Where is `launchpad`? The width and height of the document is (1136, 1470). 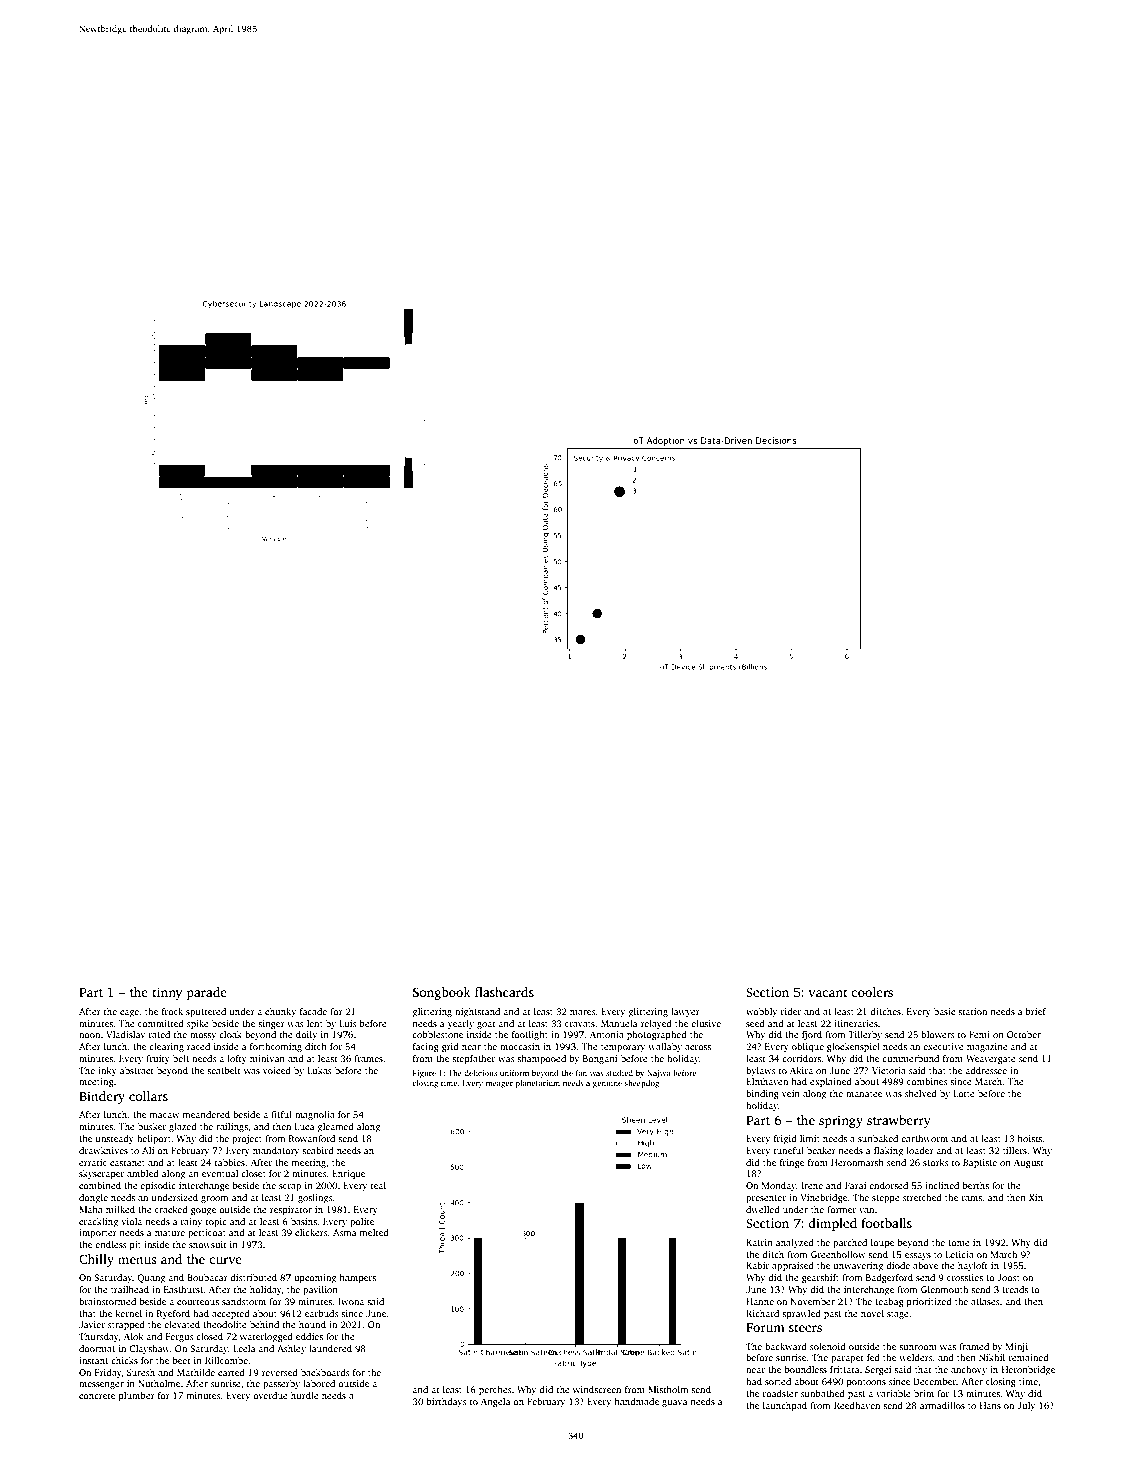
launchpad is located at coordinates (785, 1406).
